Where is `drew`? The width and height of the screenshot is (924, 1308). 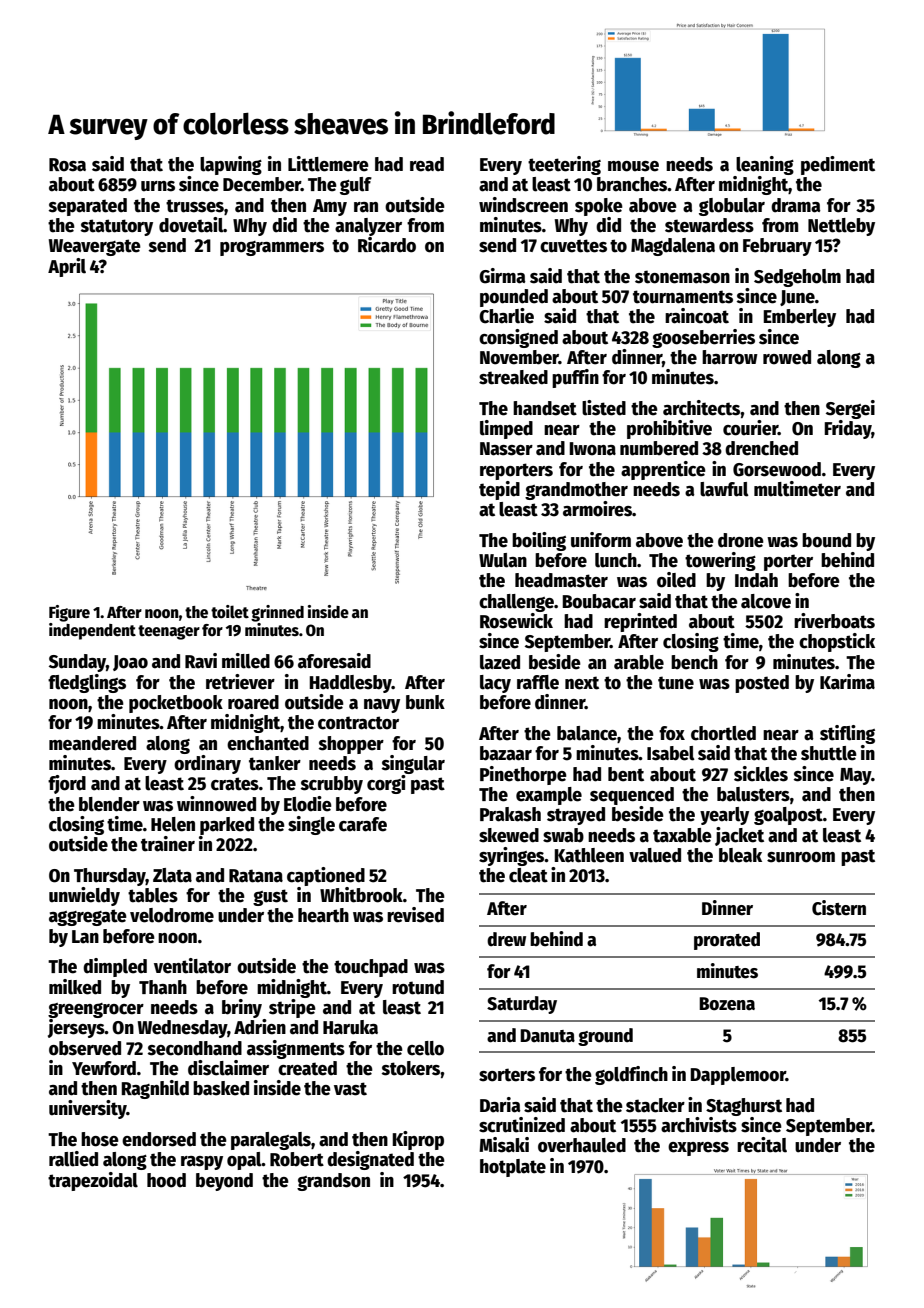 drew is located at coordinates (506, 939).
